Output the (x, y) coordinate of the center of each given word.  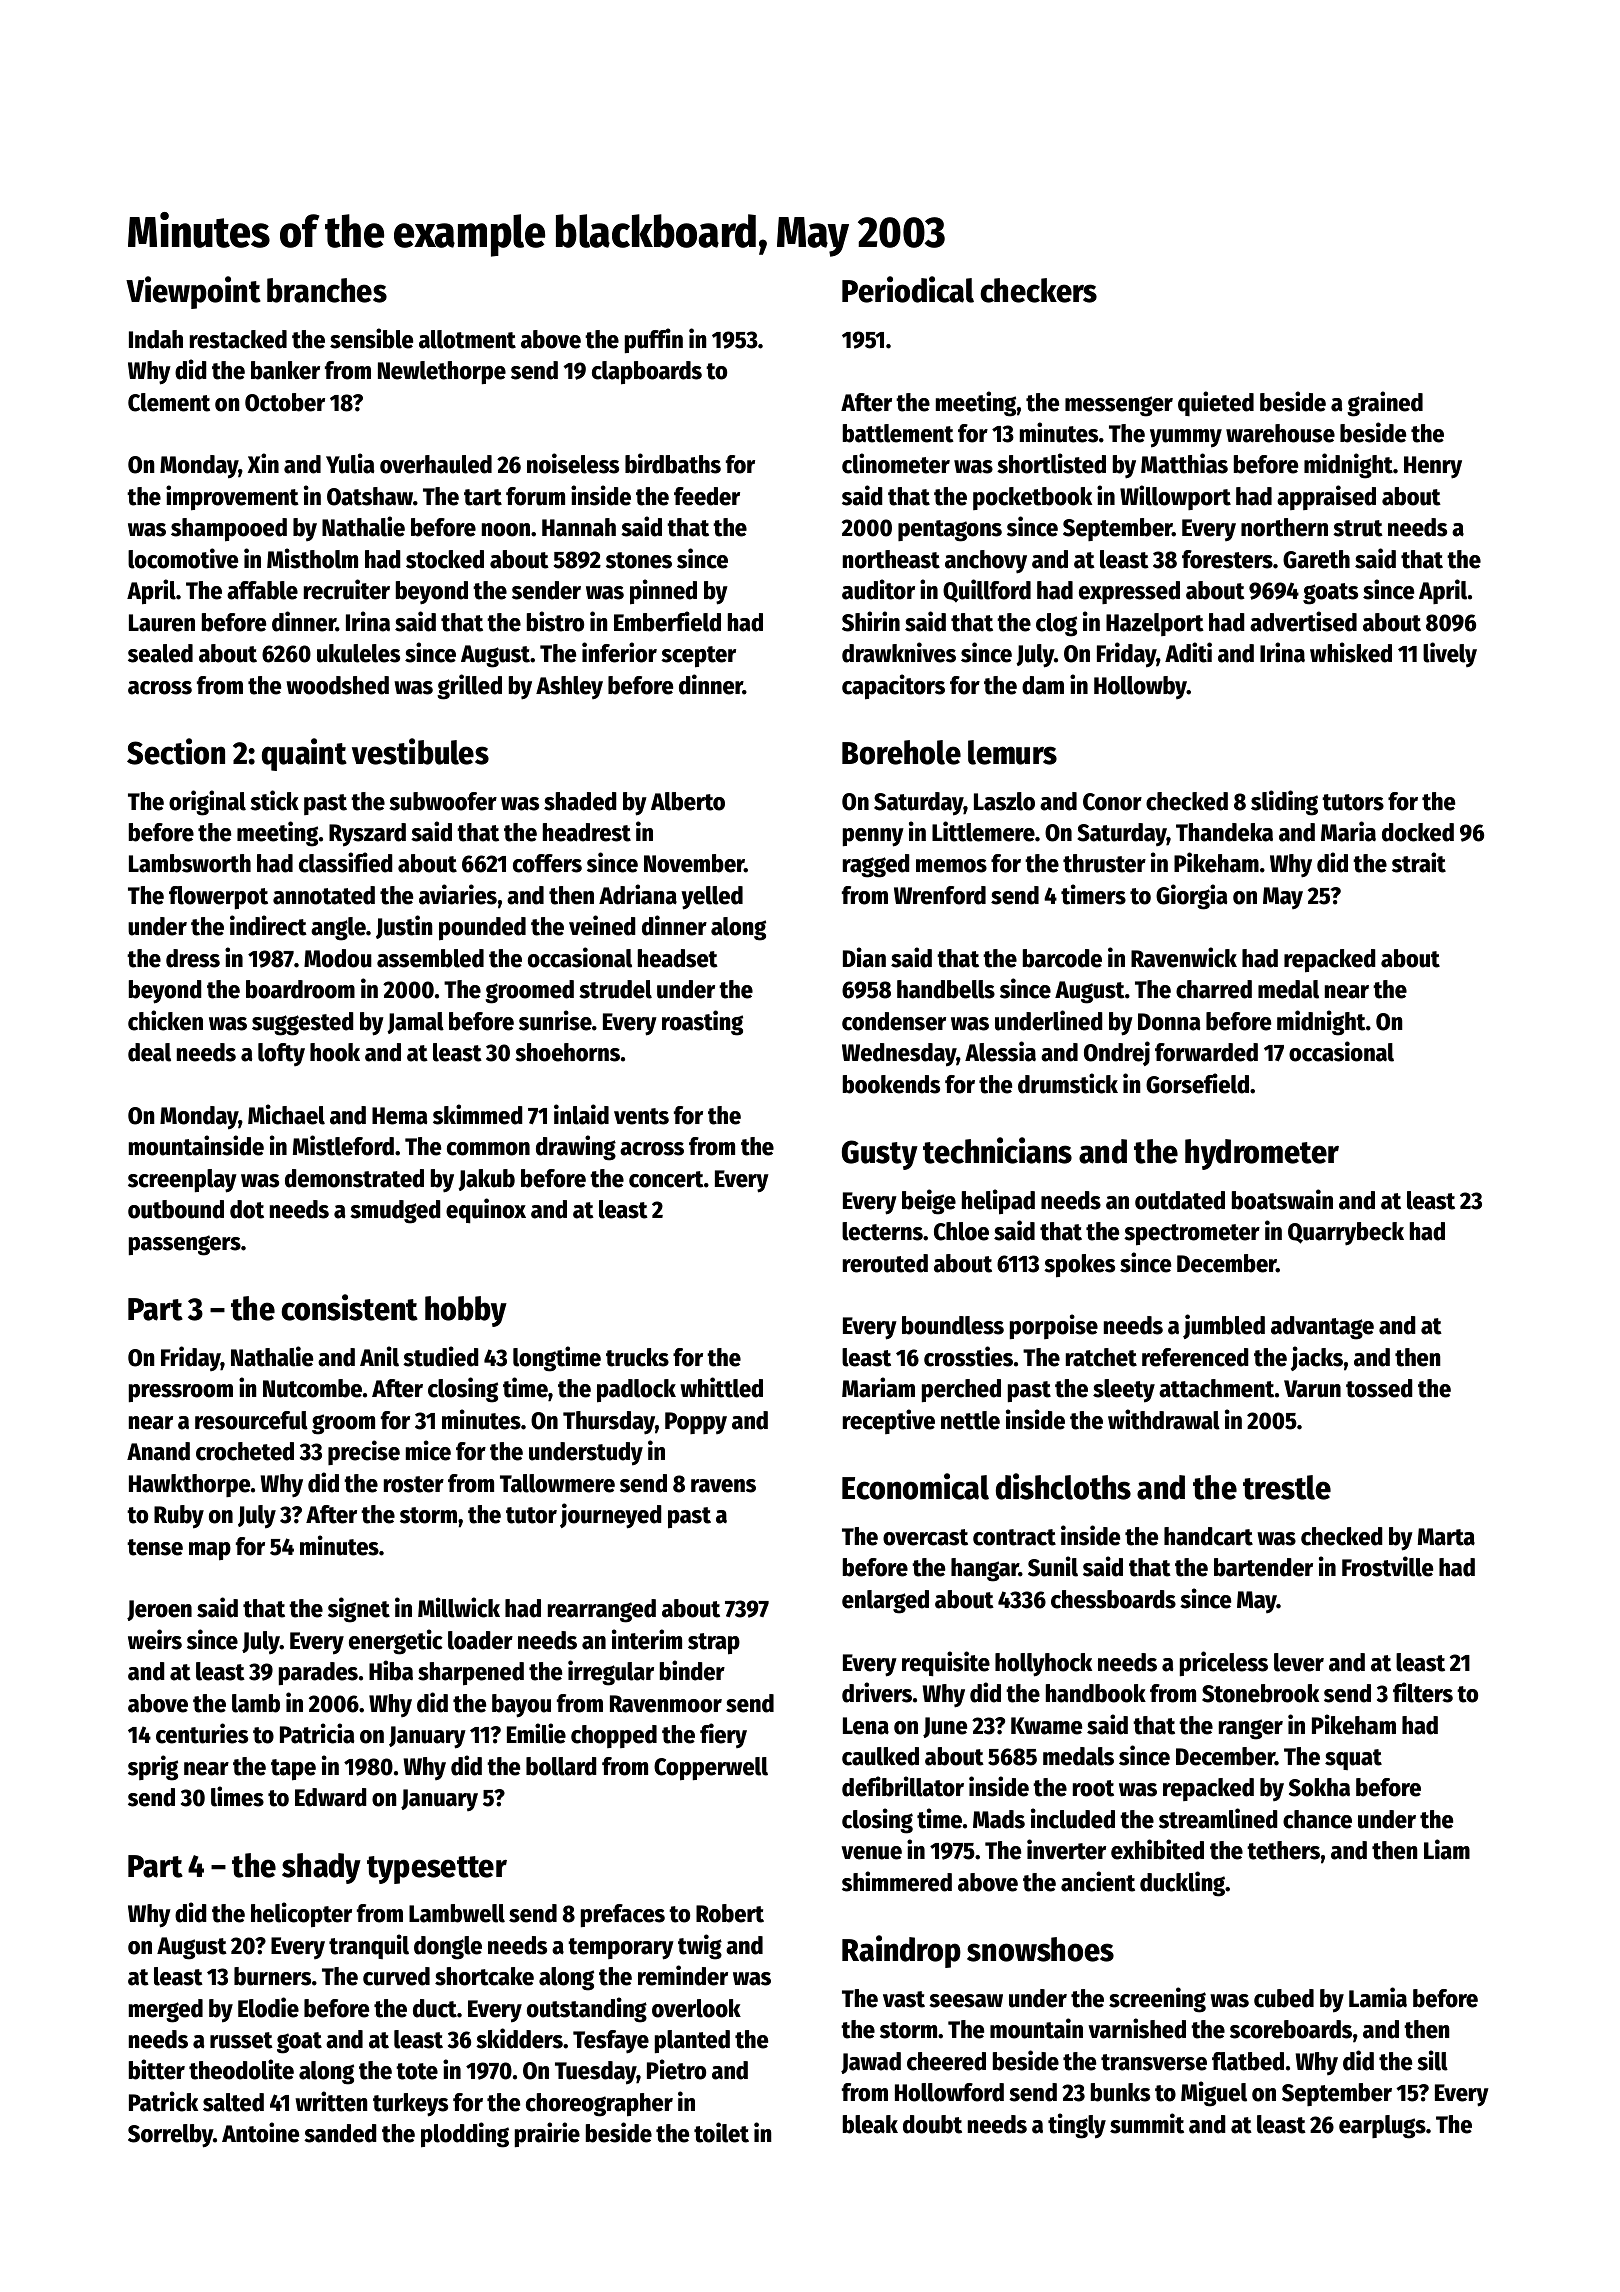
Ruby (179, 1517)
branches (327, 290)
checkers (1038, 290)
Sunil (1053, 1566)
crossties (968, 1356)
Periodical (908, 289)
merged (166, 2011)
